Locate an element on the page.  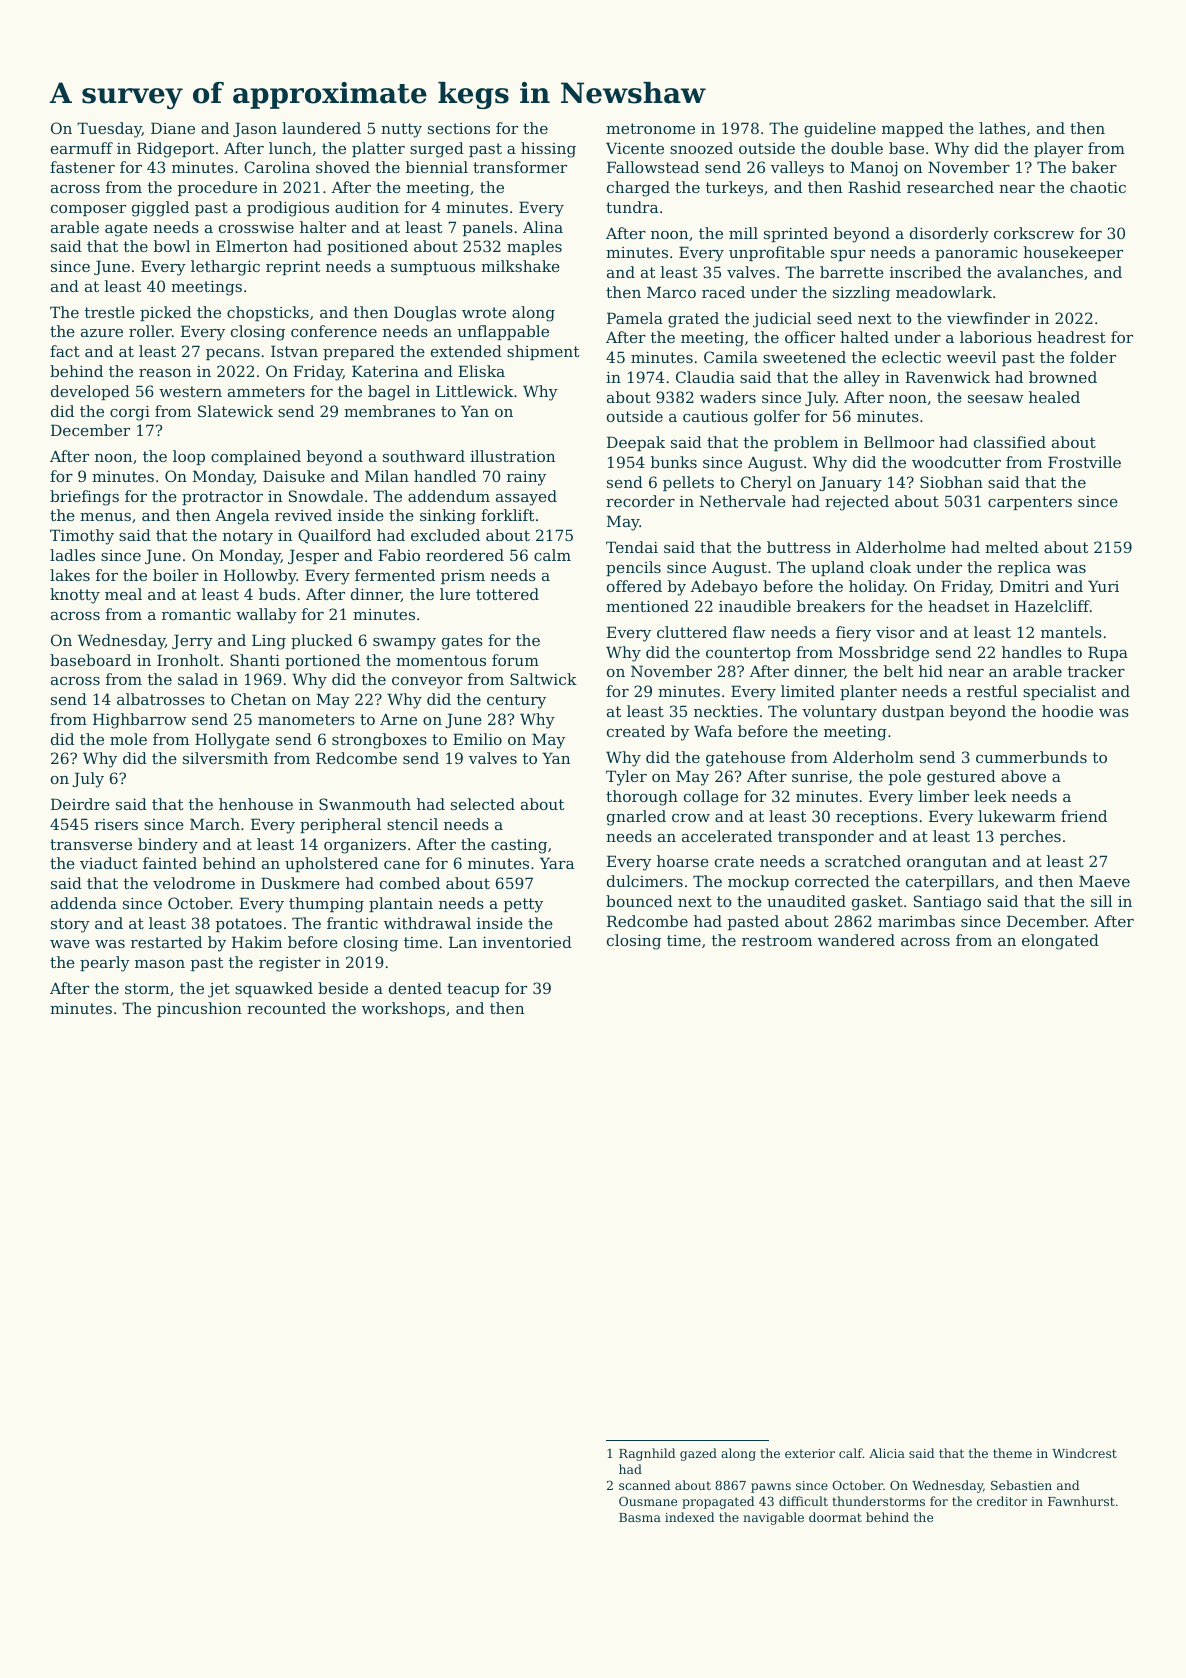
hoodie is located at coordinates (1067, 711).
